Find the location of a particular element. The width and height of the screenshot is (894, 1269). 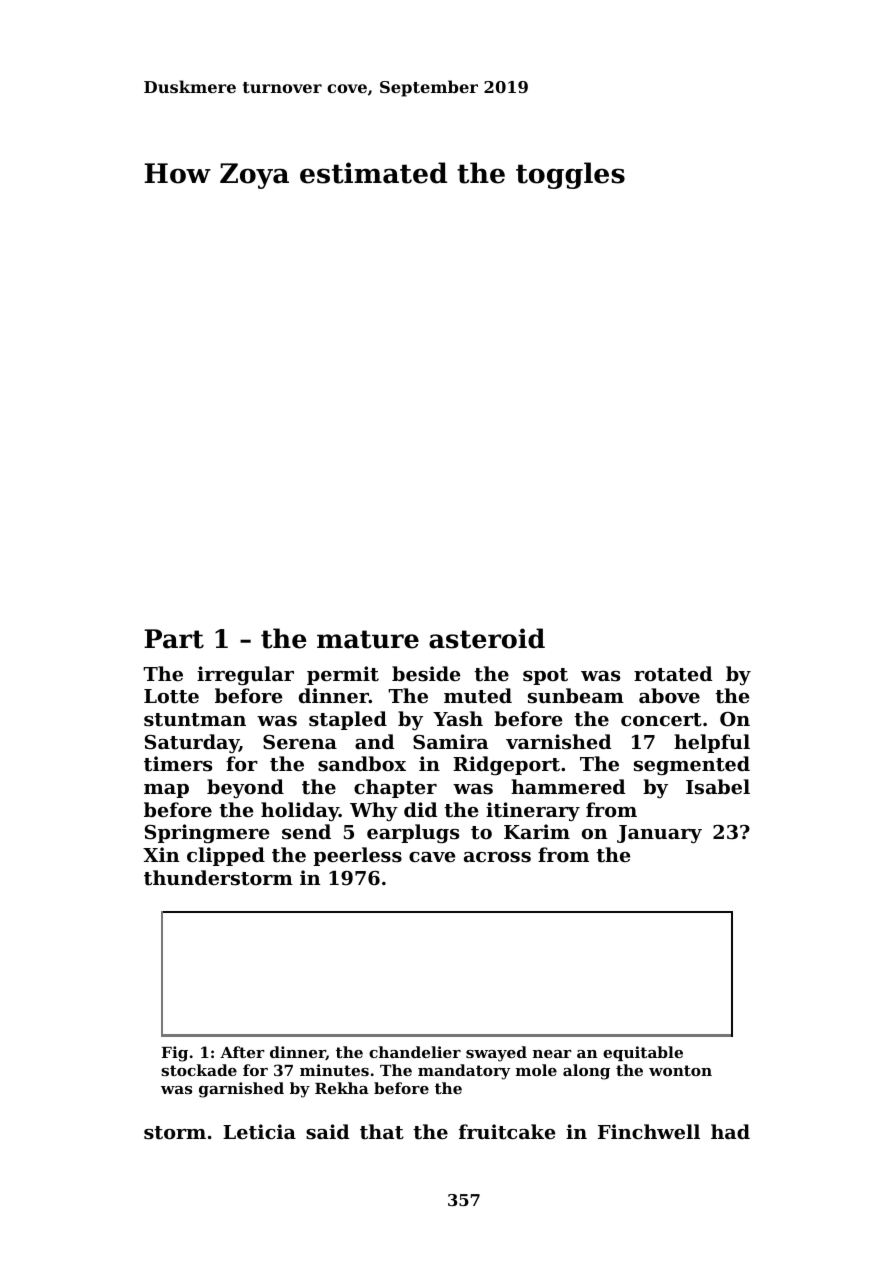

Serena is located at coordinates (300, 742).
